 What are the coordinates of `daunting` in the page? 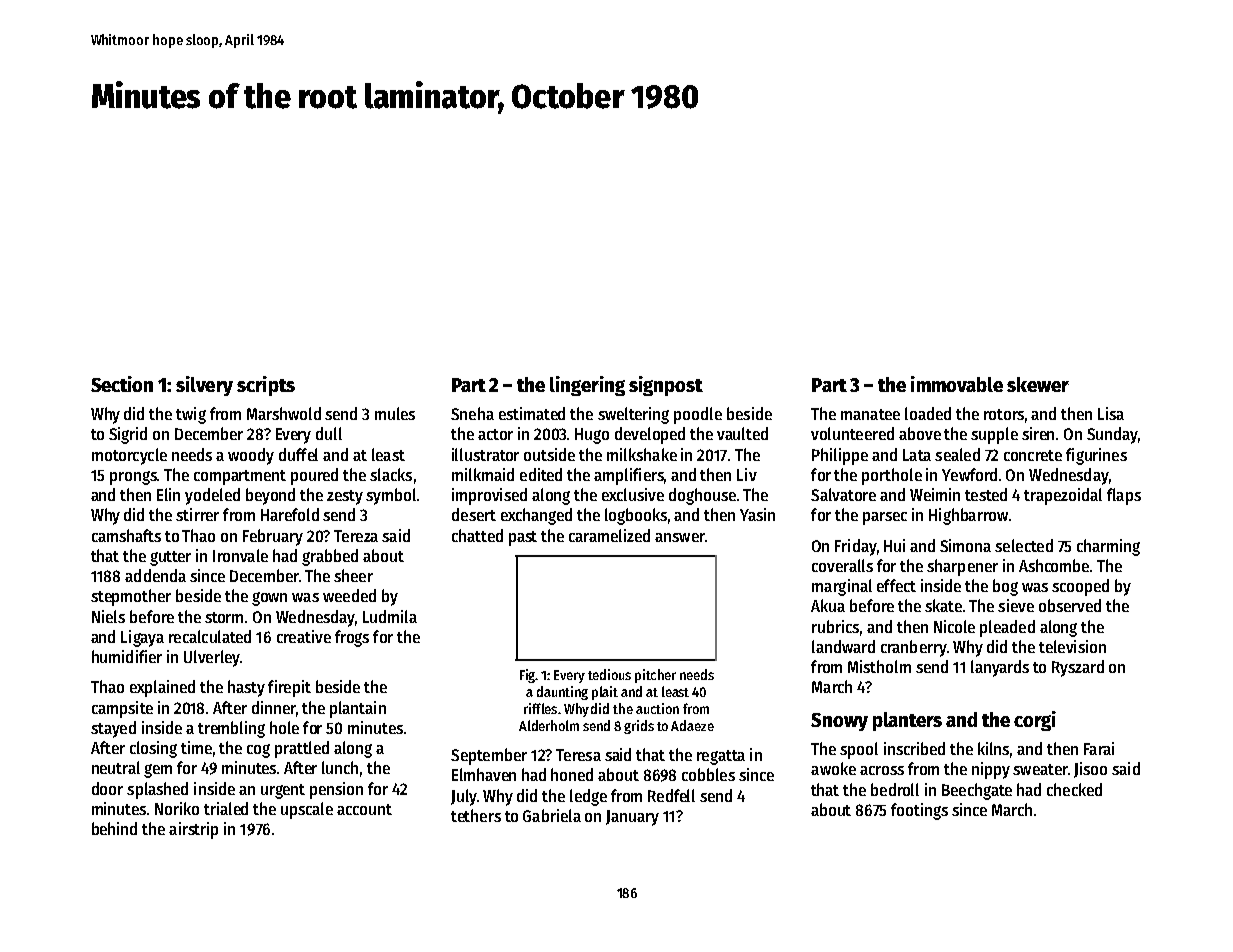 It's located at (562, 693).
